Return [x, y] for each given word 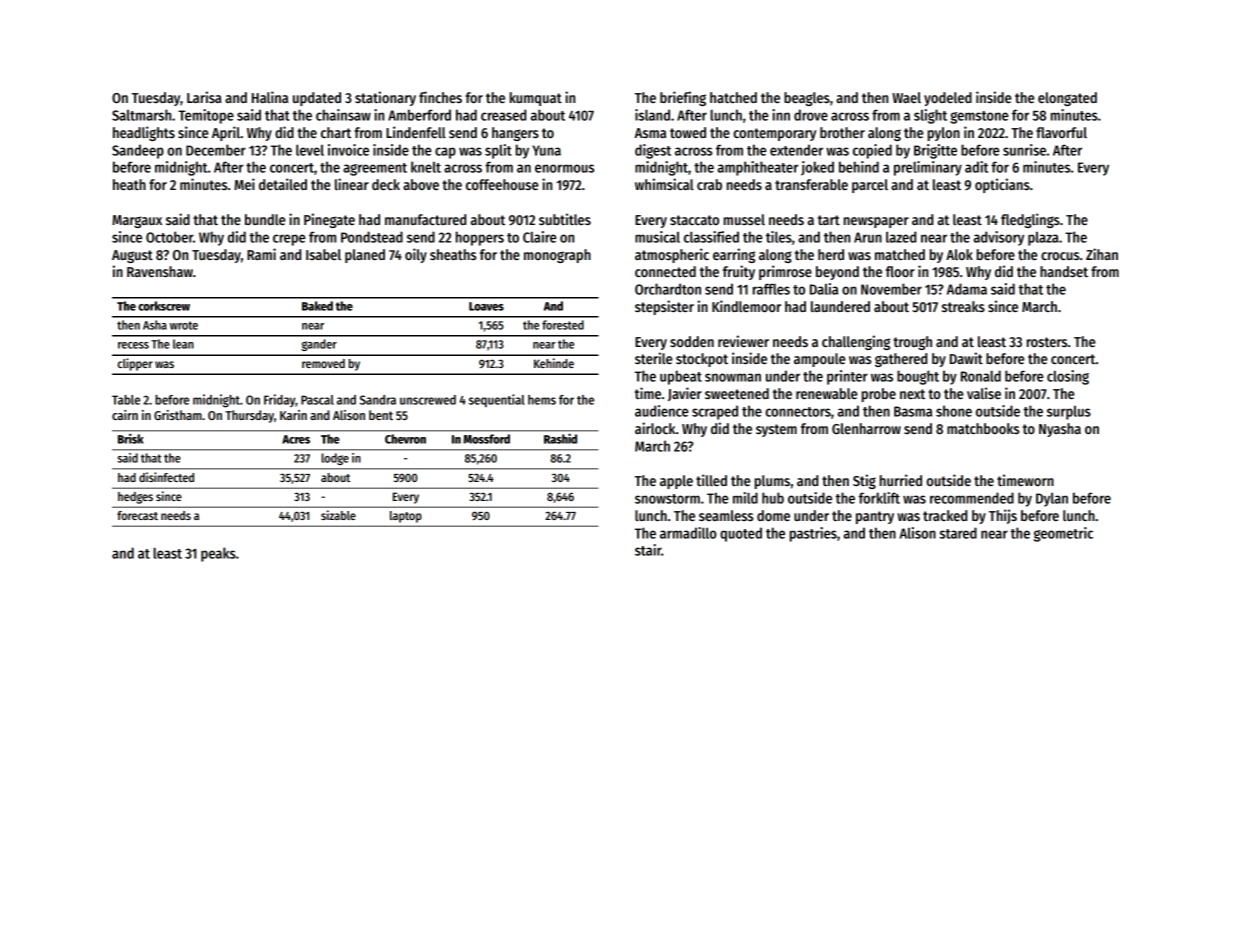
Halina [270, 97]
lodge [335, 459]
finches [440, 97]
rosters [1047, 342]
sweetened [737, 393]
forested [563, 325]
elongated [1067, 99]
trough [912, 343]
